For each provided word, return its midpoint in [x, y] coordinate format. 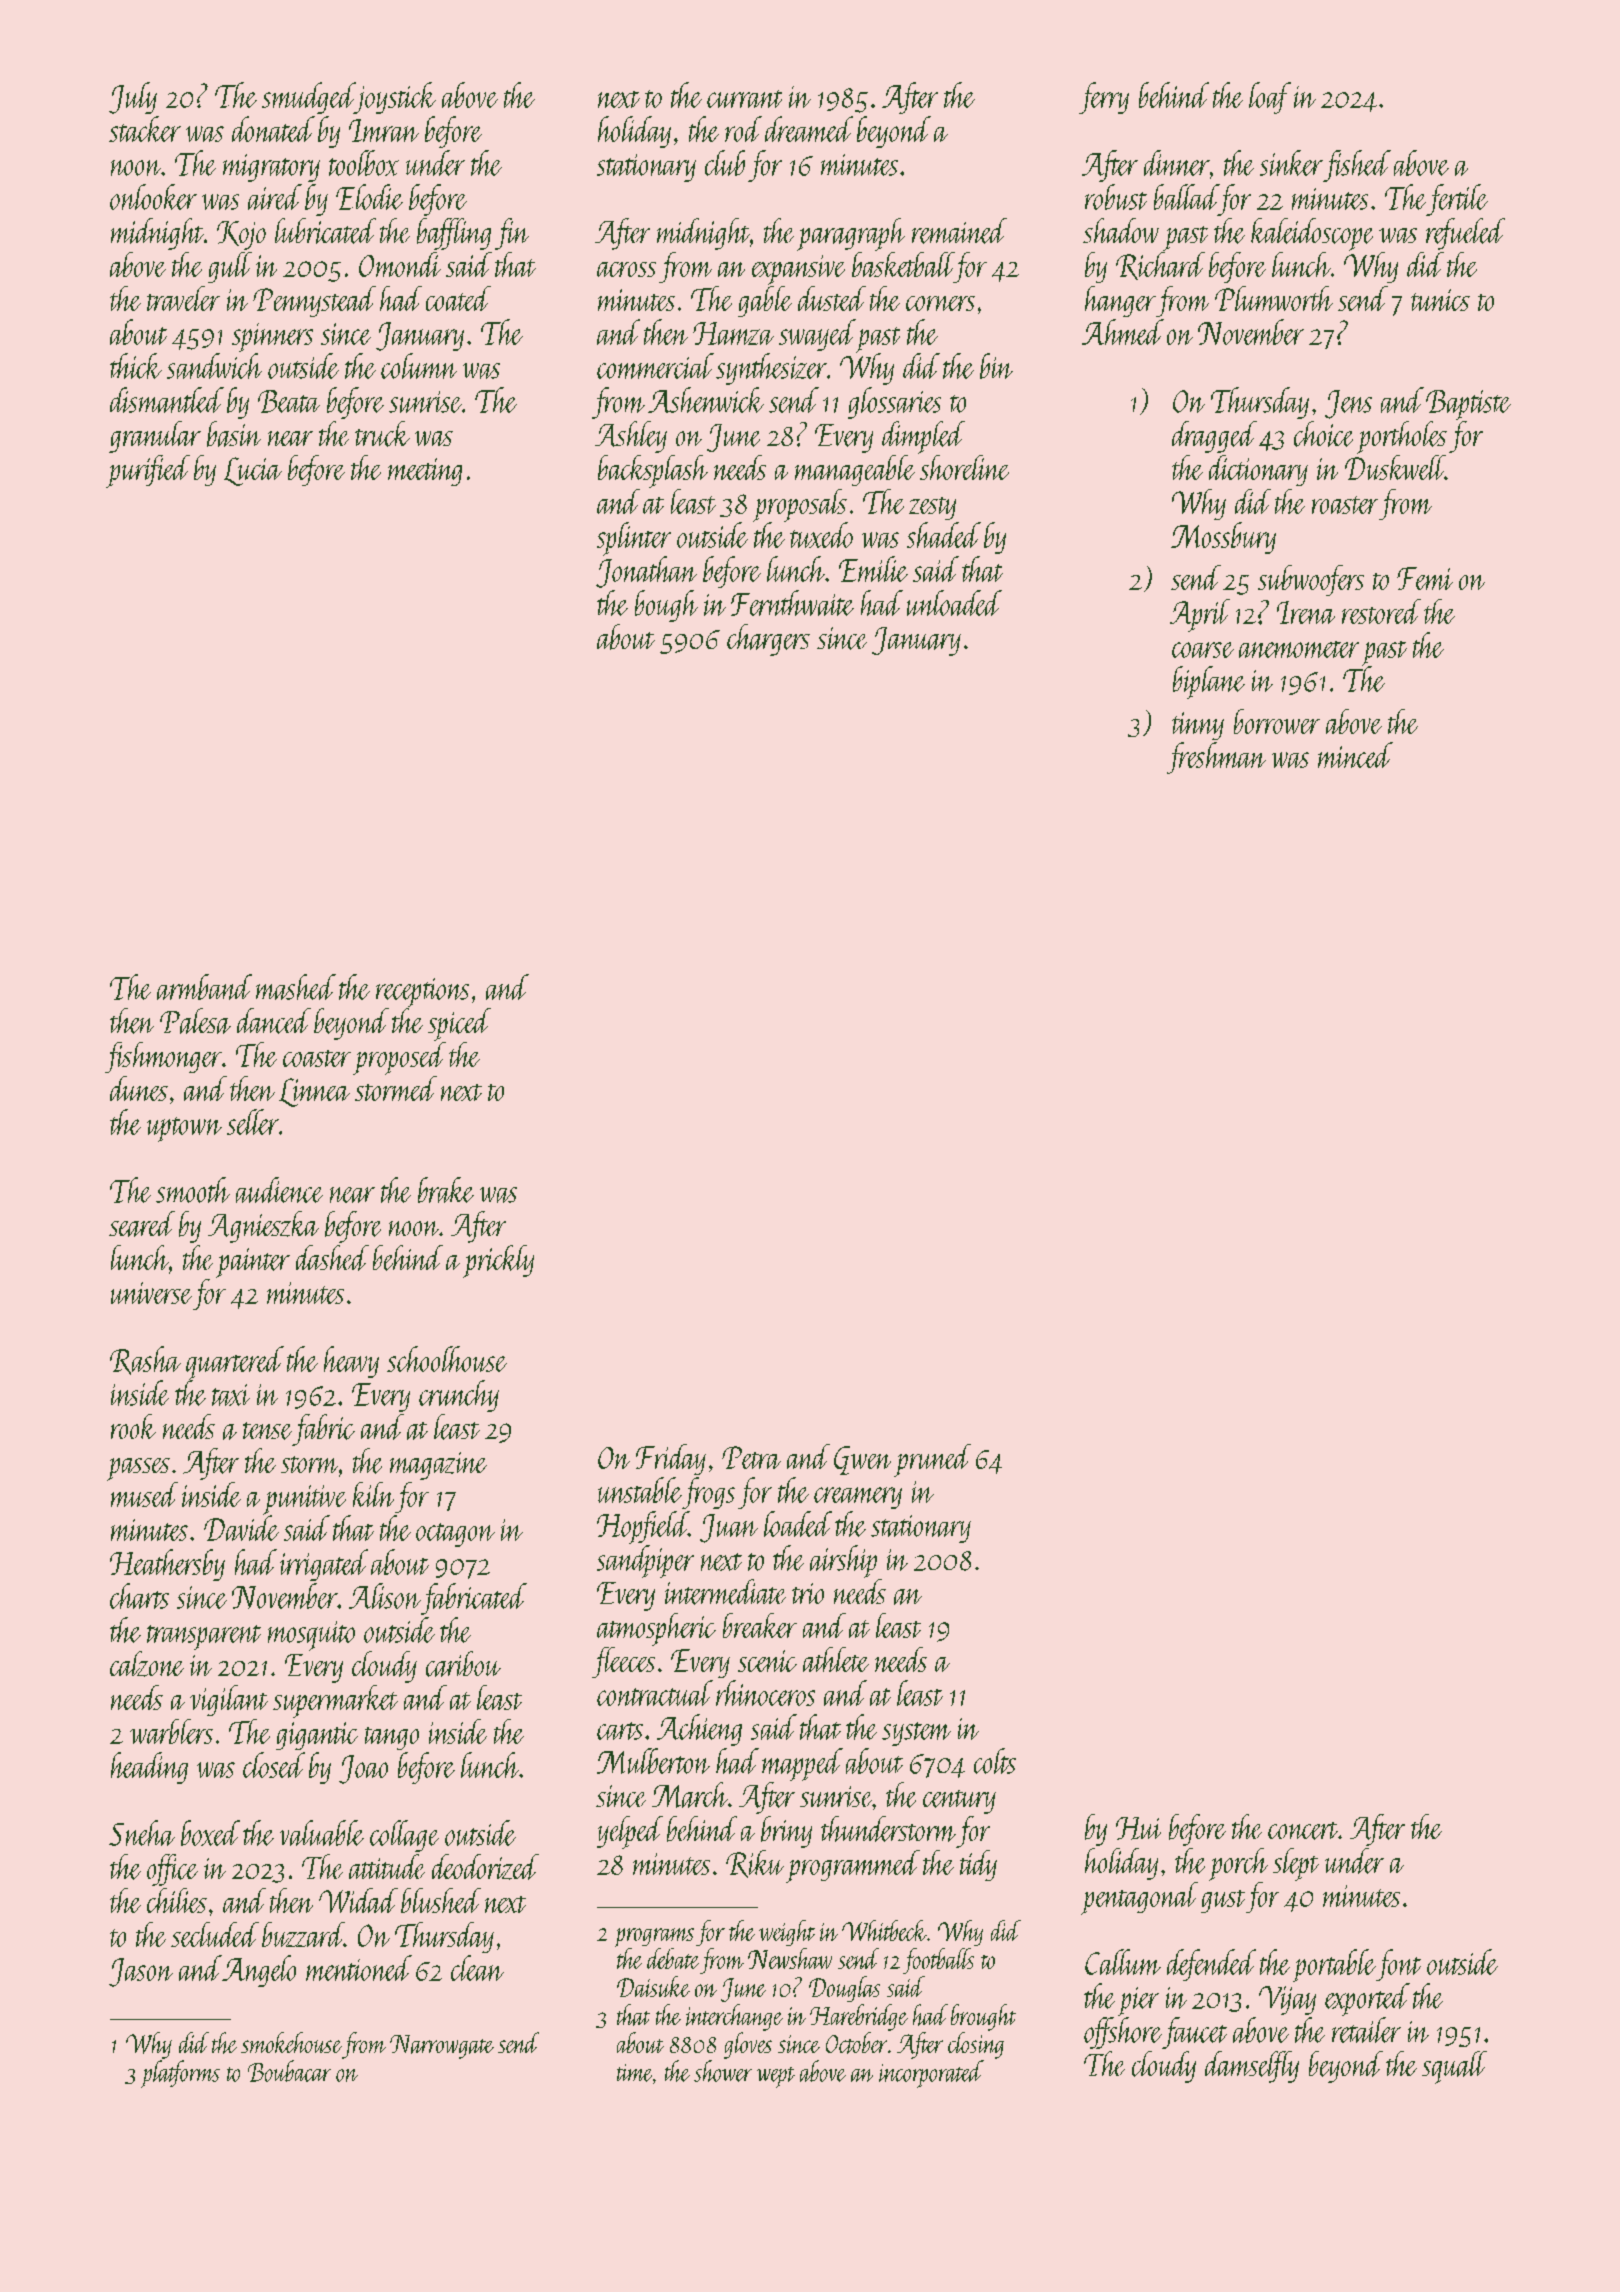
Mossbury [1223, 538]
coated [458, 298]
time [634, 2073]
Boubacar [289, 2071]
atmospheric [656, 1629]
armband [204, 987]
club [725, 163]
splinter [634, 539]
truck [382, 434]
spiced [459, 1024]
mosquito [311, 1636]
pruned [932, 1460]
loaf [1270, 98]
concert [1303, 1831]
